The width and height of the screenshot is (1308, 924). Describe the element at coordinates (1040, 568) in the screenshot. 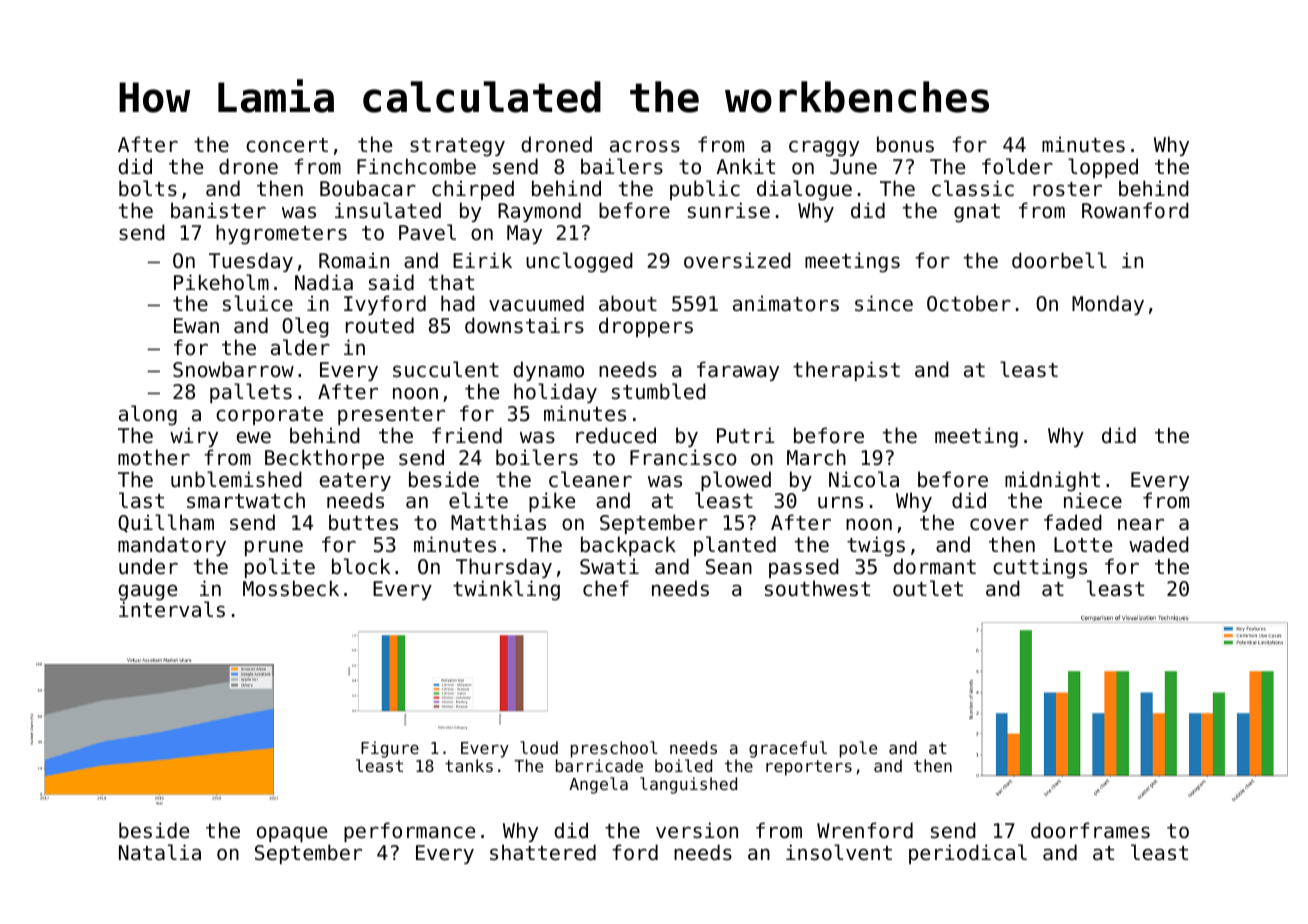

I see `cuttings` at that location.
